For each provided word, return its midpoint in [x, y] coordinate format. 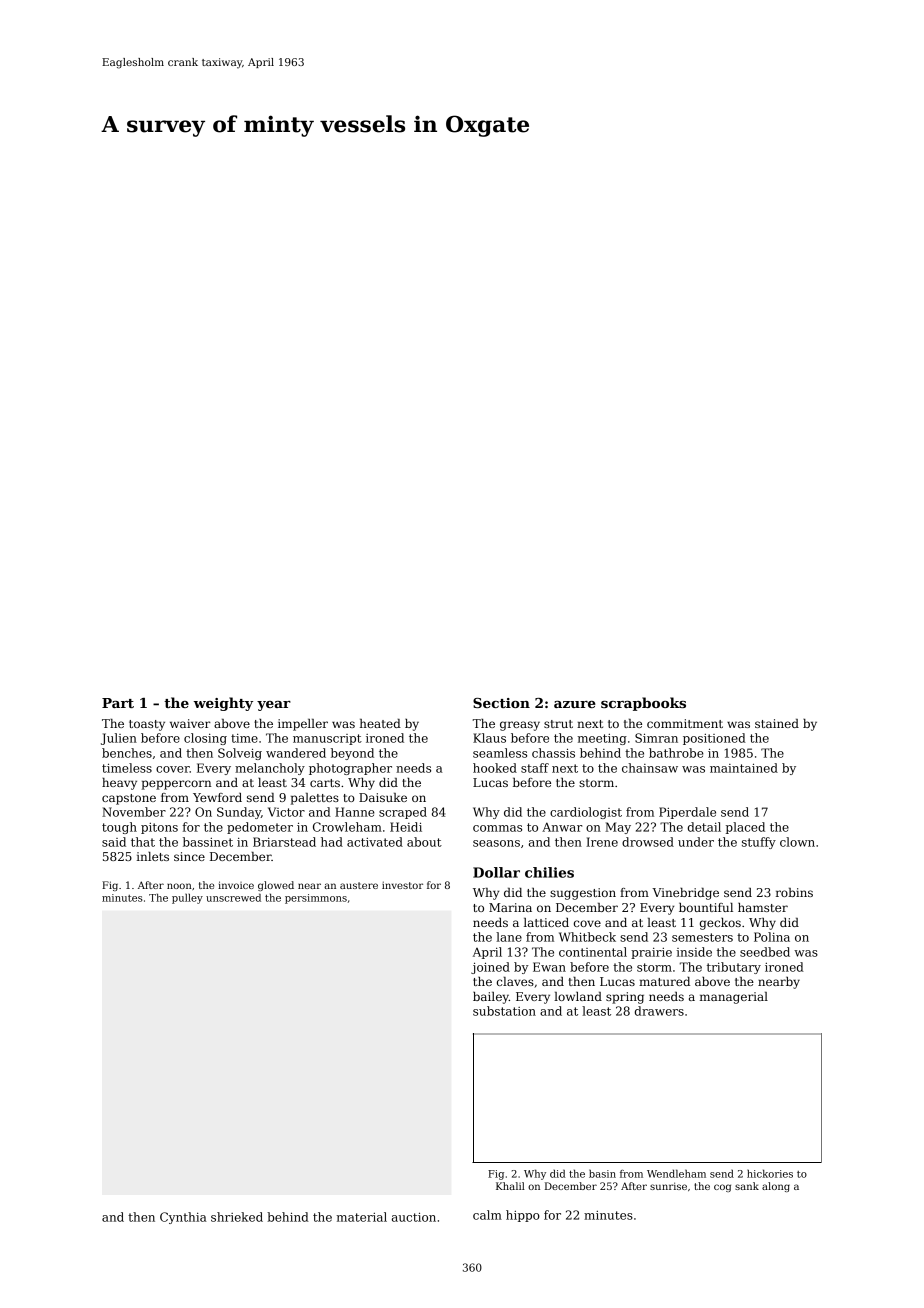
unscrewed [233, 897]
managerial [734, 998]
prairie [651, 953]
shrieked [237, 1217]
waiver [190, 723]
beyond [352, 754]
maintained [744, 768]
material [362, 1217]
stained [777, 723]
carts [325, 783]
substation [504, 1011]
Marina [510, 907]
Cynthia [183, 1218]
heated [380, 723]
